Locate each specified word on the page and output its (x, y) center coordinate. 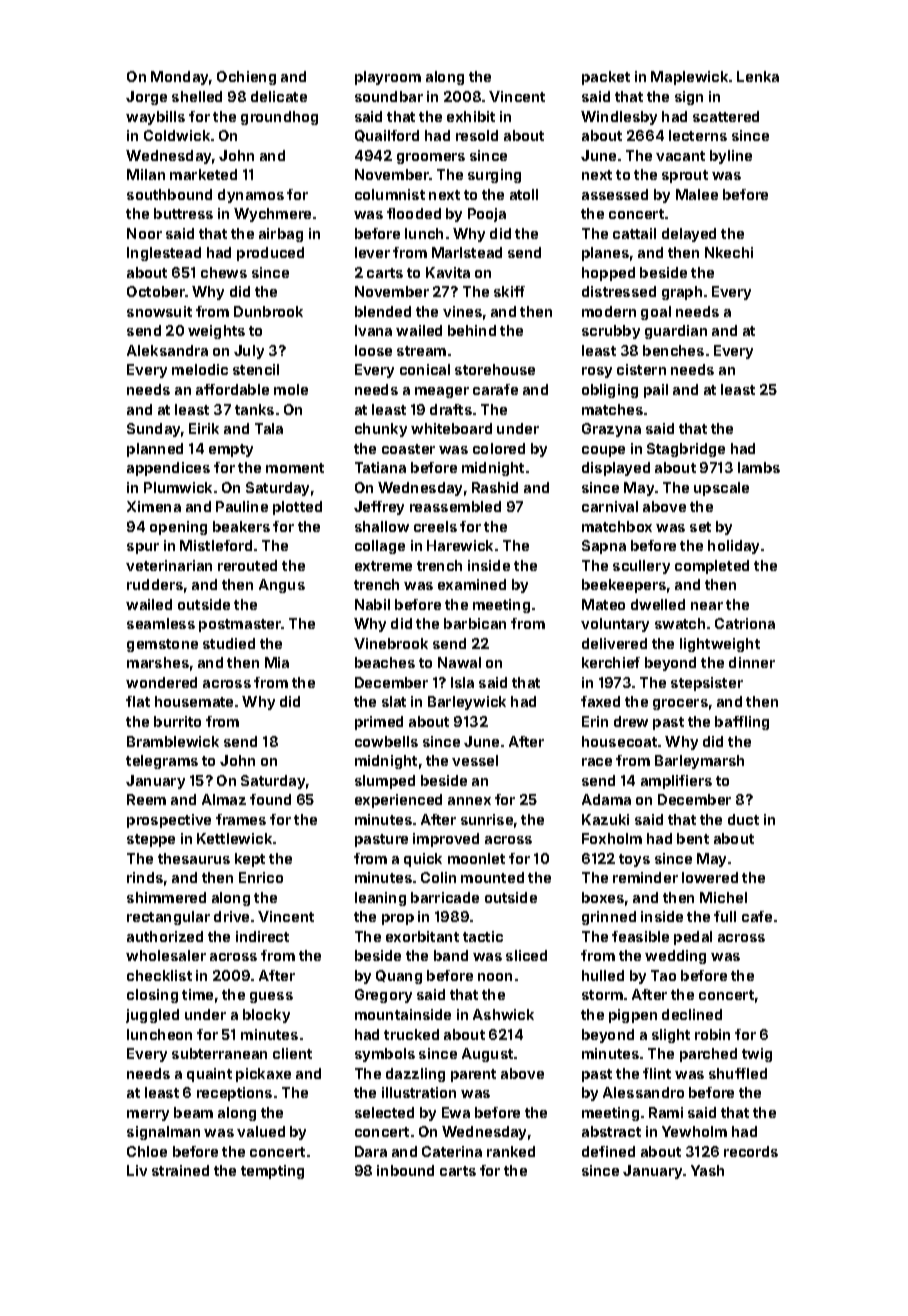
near (707, 606)
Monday (179, 78)
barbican (475, 623)
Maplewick (689, 78)
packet (606, 78)
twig (757, 1055)
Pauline (242, 506)
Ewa (456, 1112)
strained (180, 1170)
